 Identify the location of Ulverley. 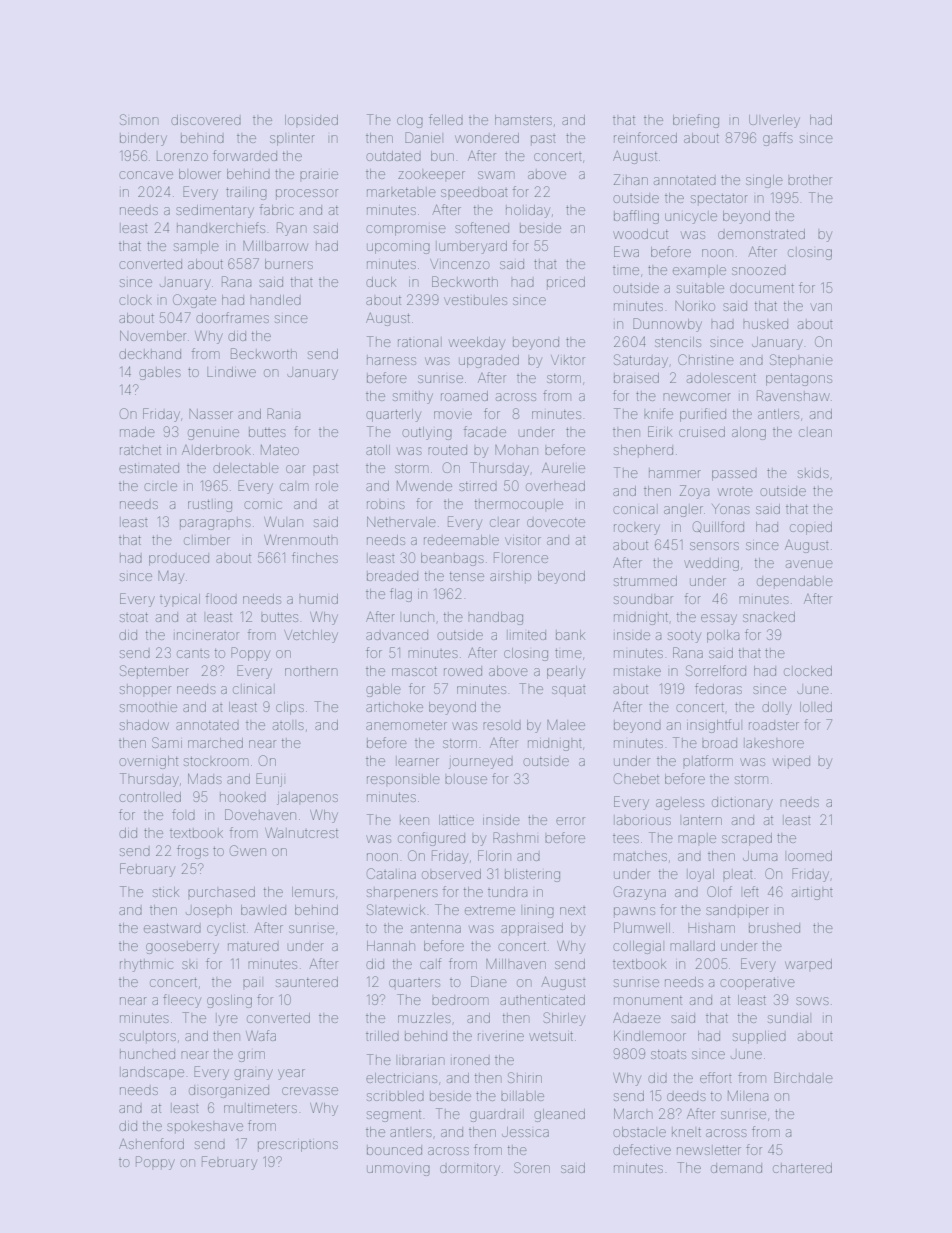
(774, 121).
